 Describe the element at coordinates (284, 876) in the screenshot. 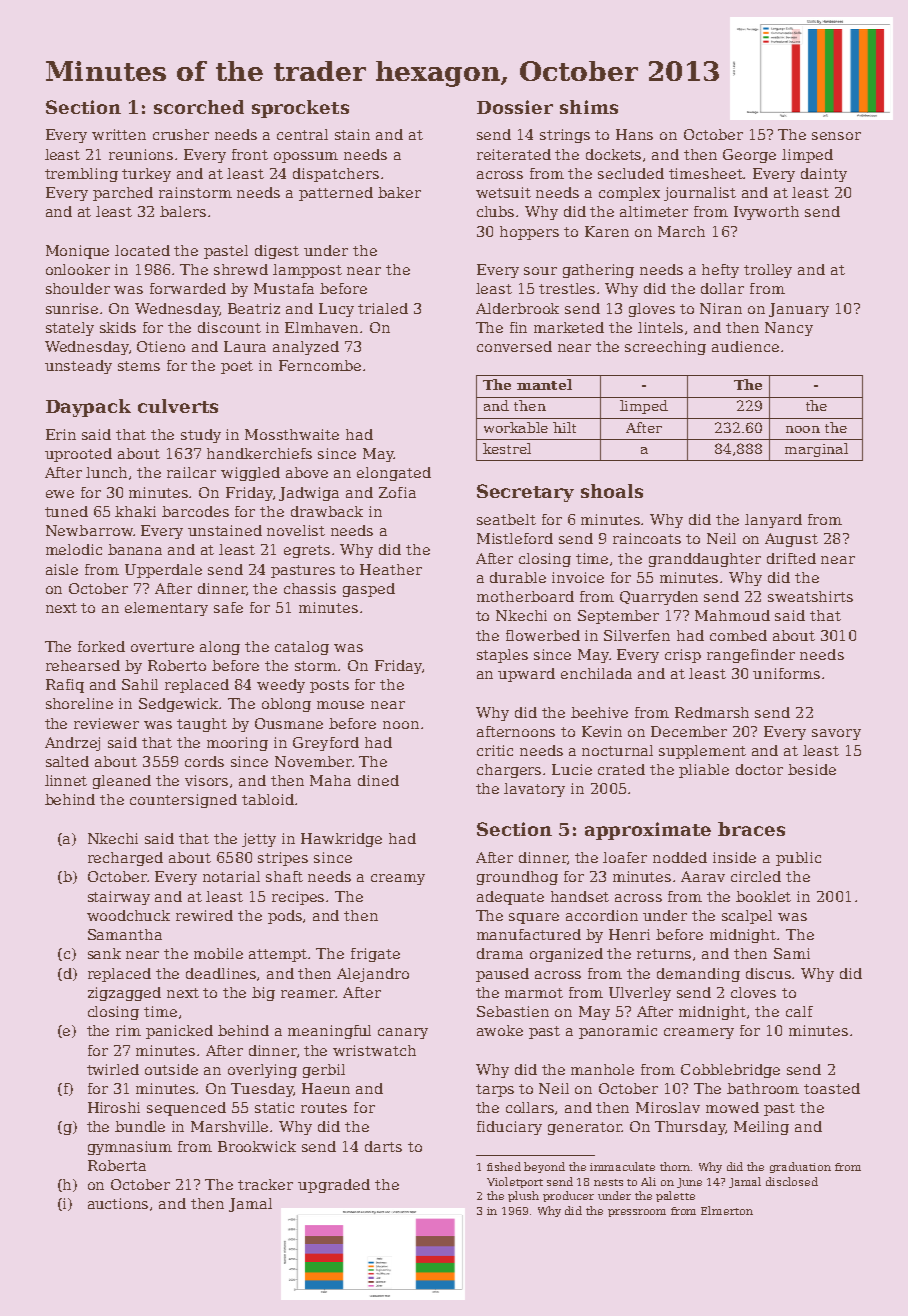

I see `shaft` at that location.
